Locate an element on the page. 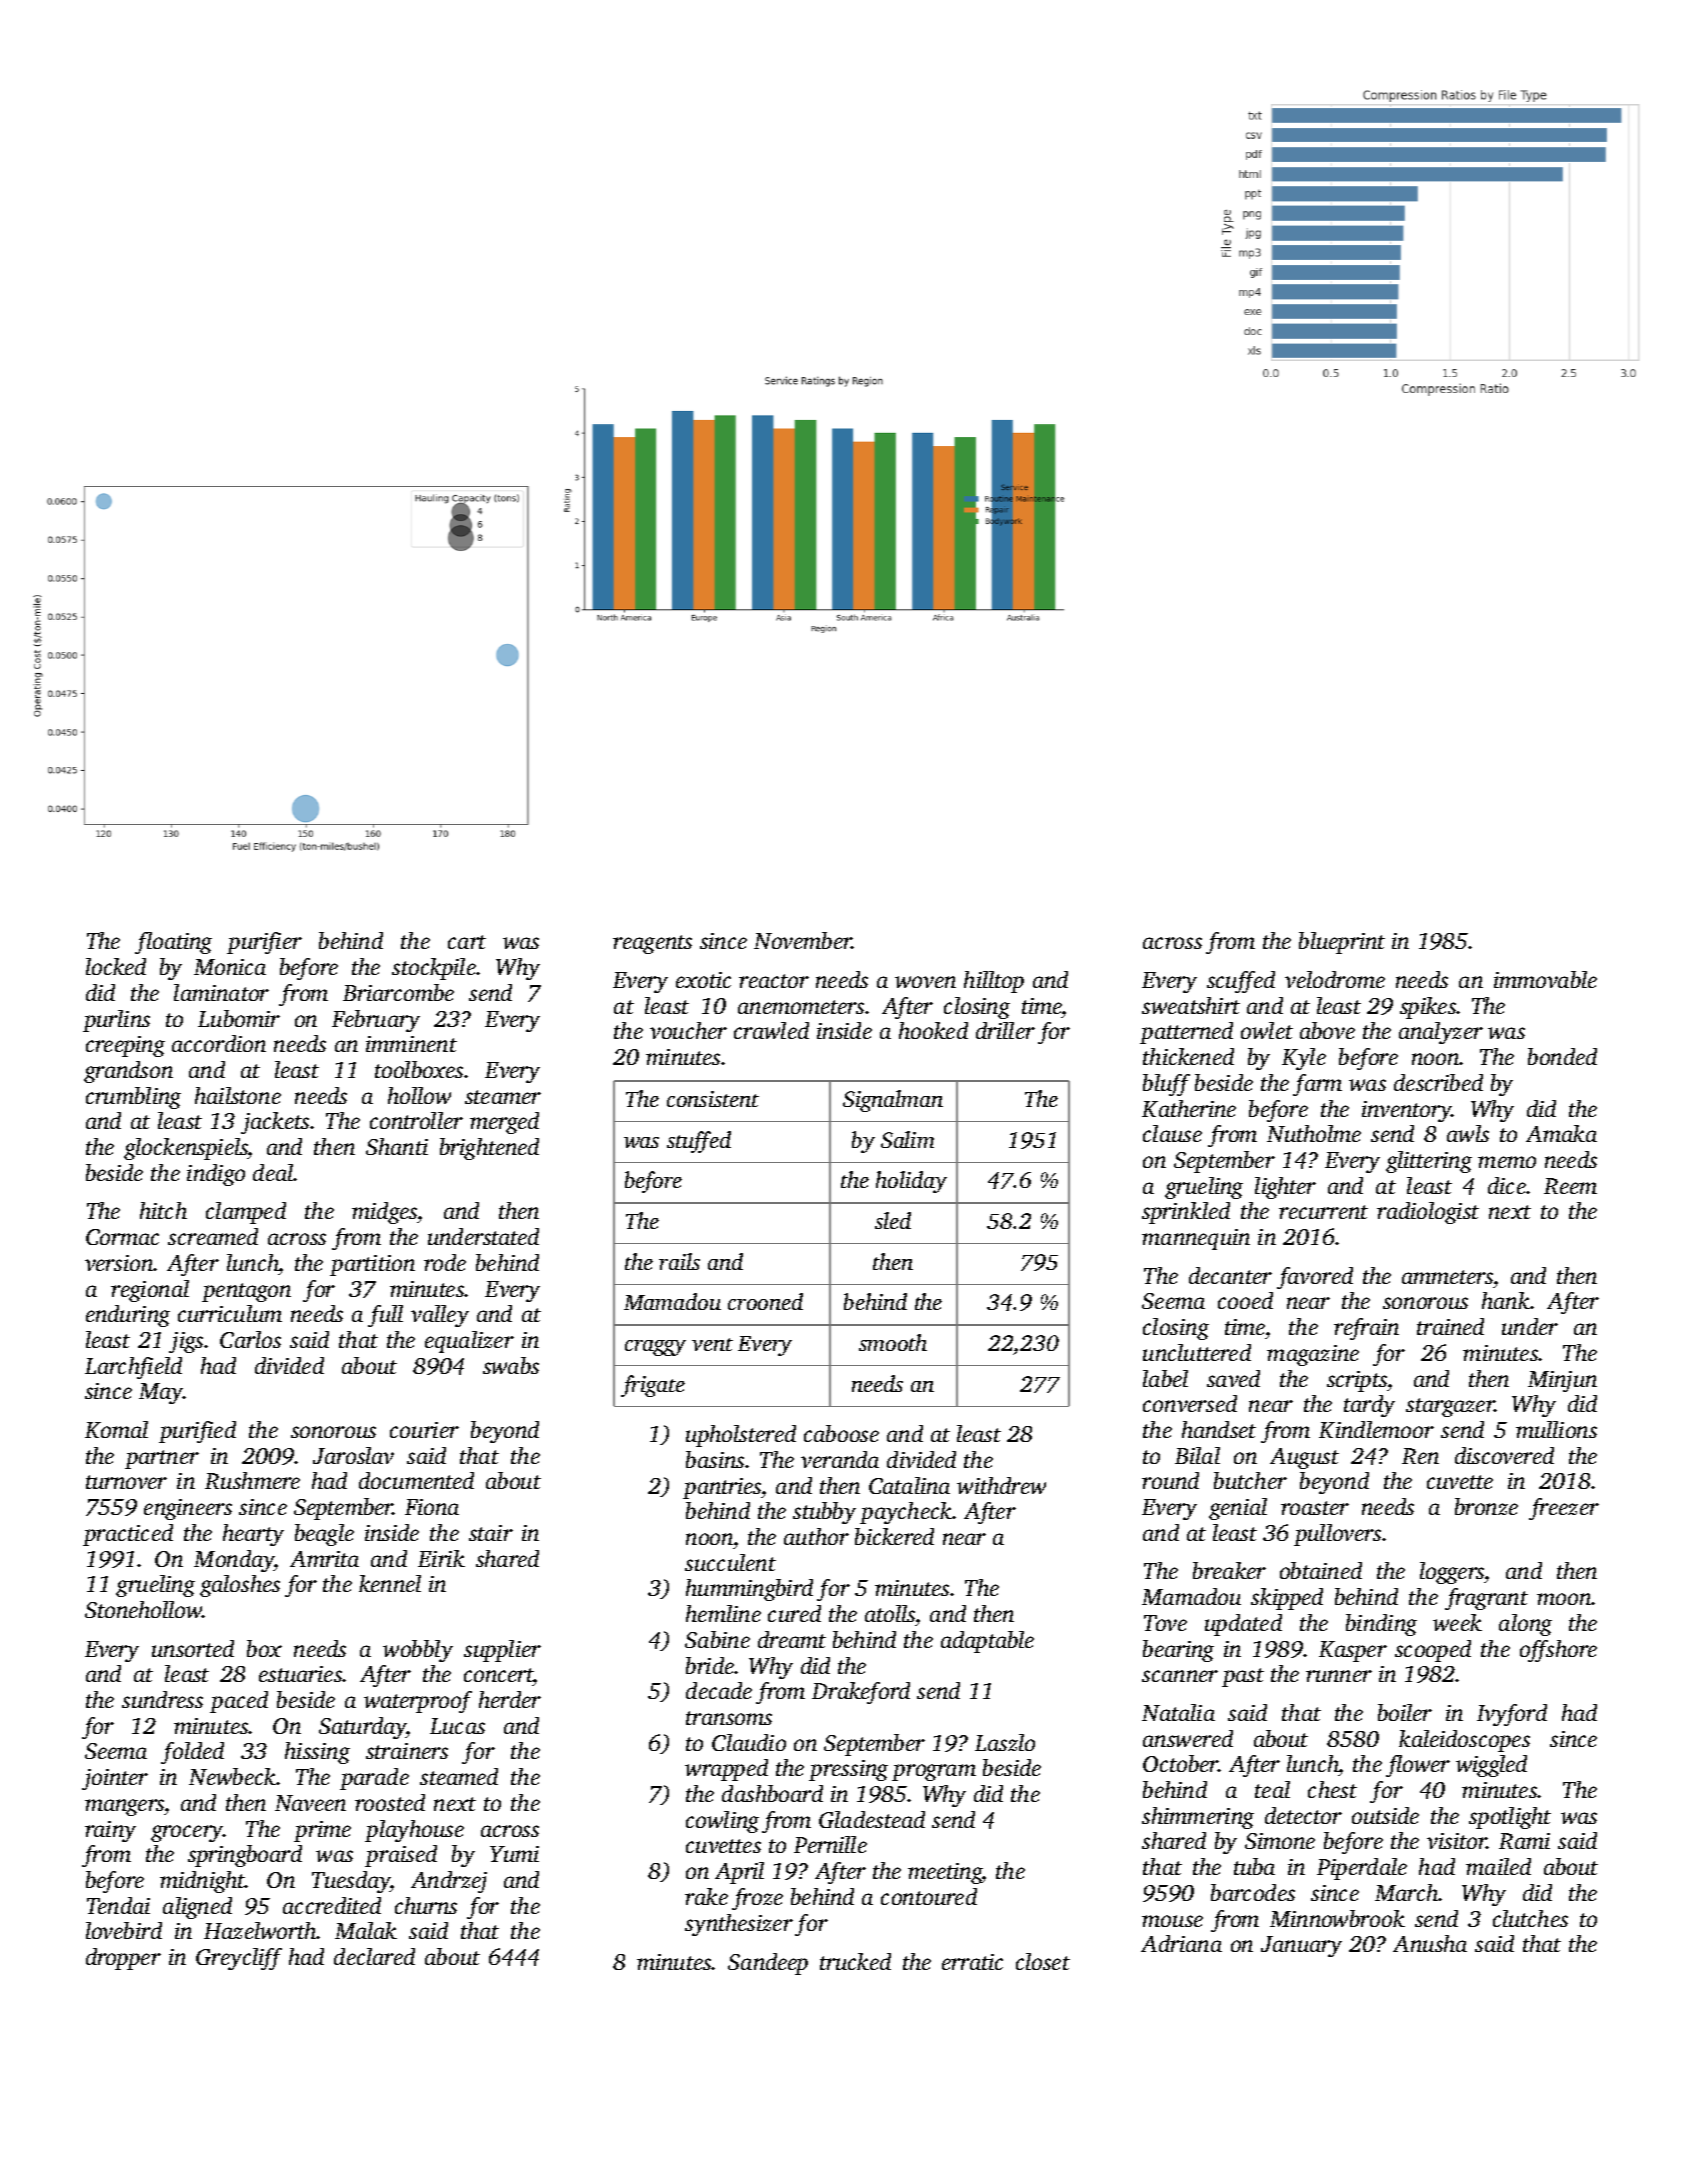 Image resolution: width=1683 pixels, height=2178 pixels. dropper is located at coordinates (123, 1959).
